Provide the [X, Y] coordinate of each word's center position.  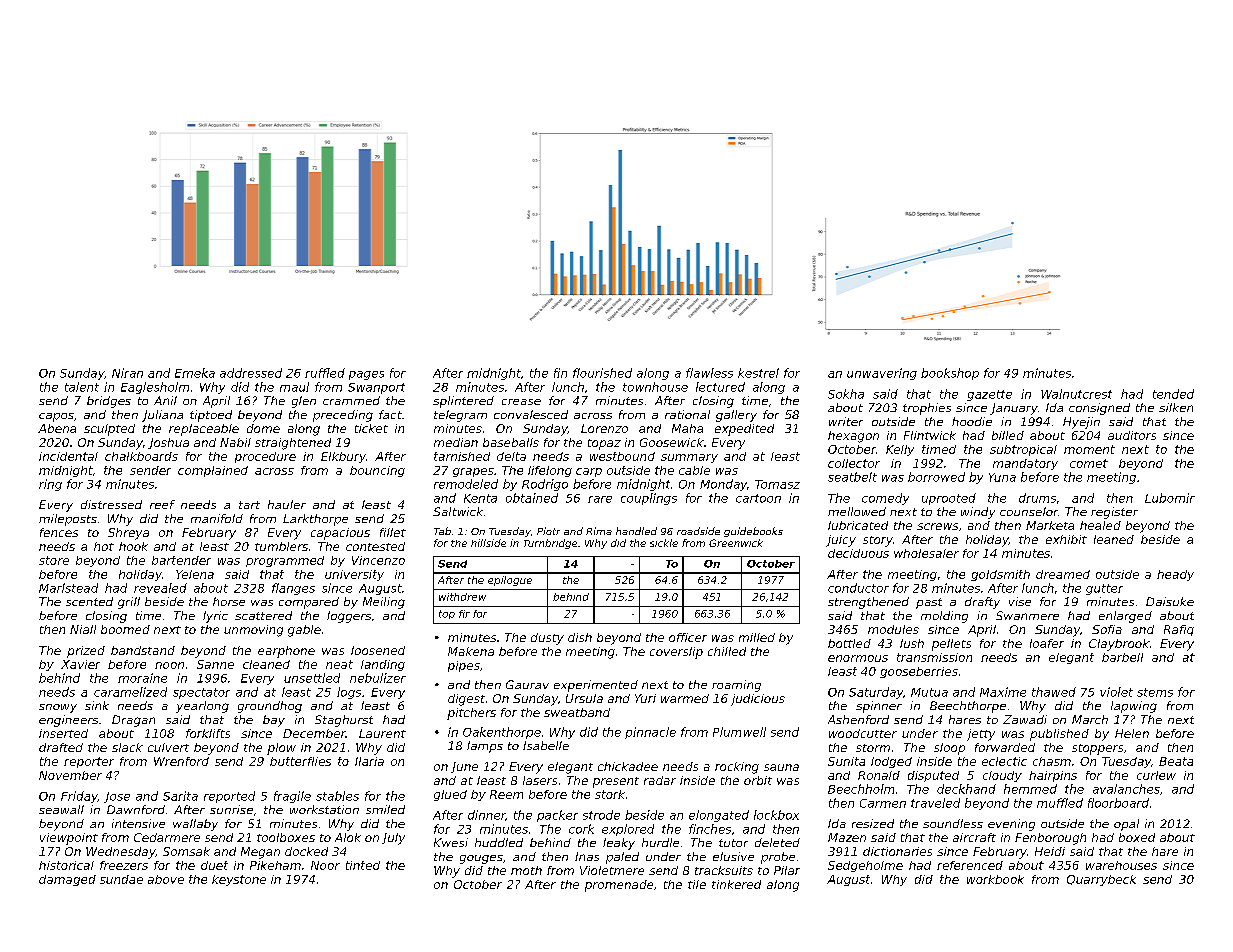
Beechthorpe [968, 707]
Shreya [128, 534]
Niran [127, 373]
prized [86, 652]
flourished [602, 373]
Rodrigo [545, 485]
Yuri [645, 698]
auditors [1132, 435]
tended [1173, 394]
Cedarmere [167, 837]
